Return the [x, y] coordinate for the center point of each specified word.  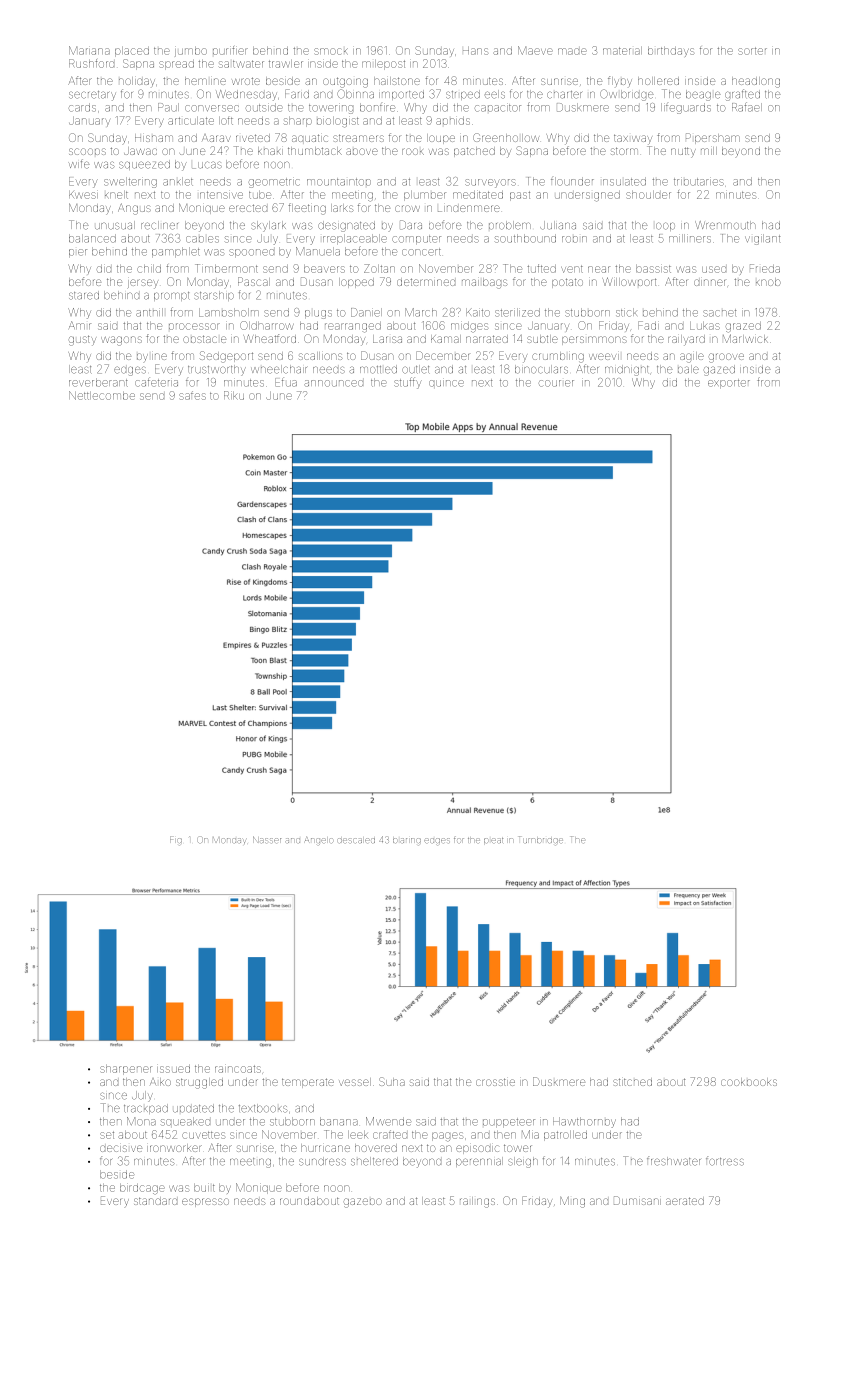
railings [477, 1202]
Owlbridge [627, 95]
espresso [205, 1202]
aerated [685, 1201]
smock [331, 51]
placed [132, 52]
